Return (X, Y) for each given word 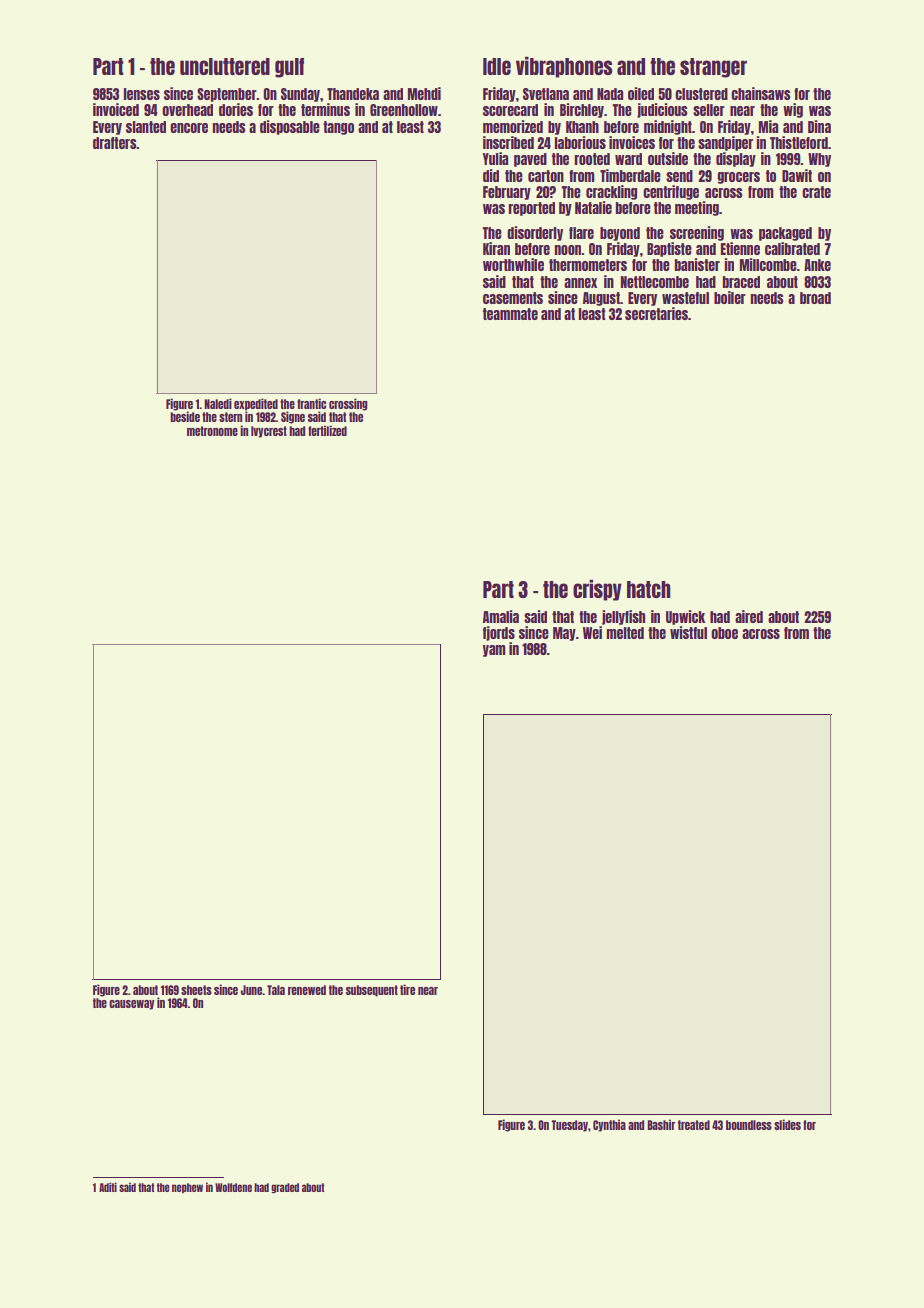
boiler (730, 297)
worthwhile (513, 264)
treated (694, 1125)
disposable (290, 127)
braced (741, 282)
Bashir (661, 1124)
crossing (348, 404)
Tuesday (569, 1126)
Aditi (108, 1187)
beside (185, 416)
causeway (132, 1005)
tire (407, 989)
